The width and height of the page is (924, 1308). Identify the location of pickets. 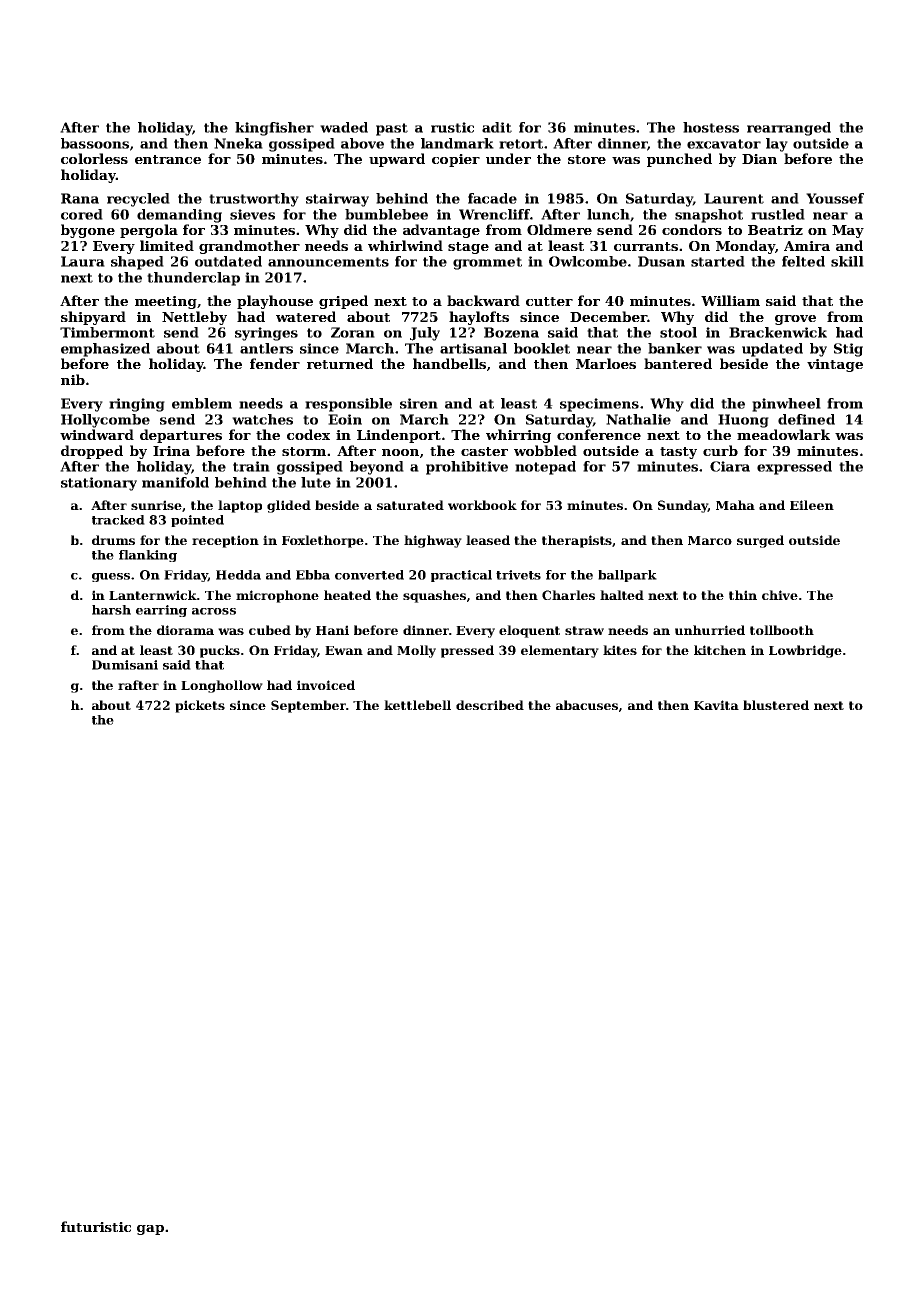
(200, 706).
